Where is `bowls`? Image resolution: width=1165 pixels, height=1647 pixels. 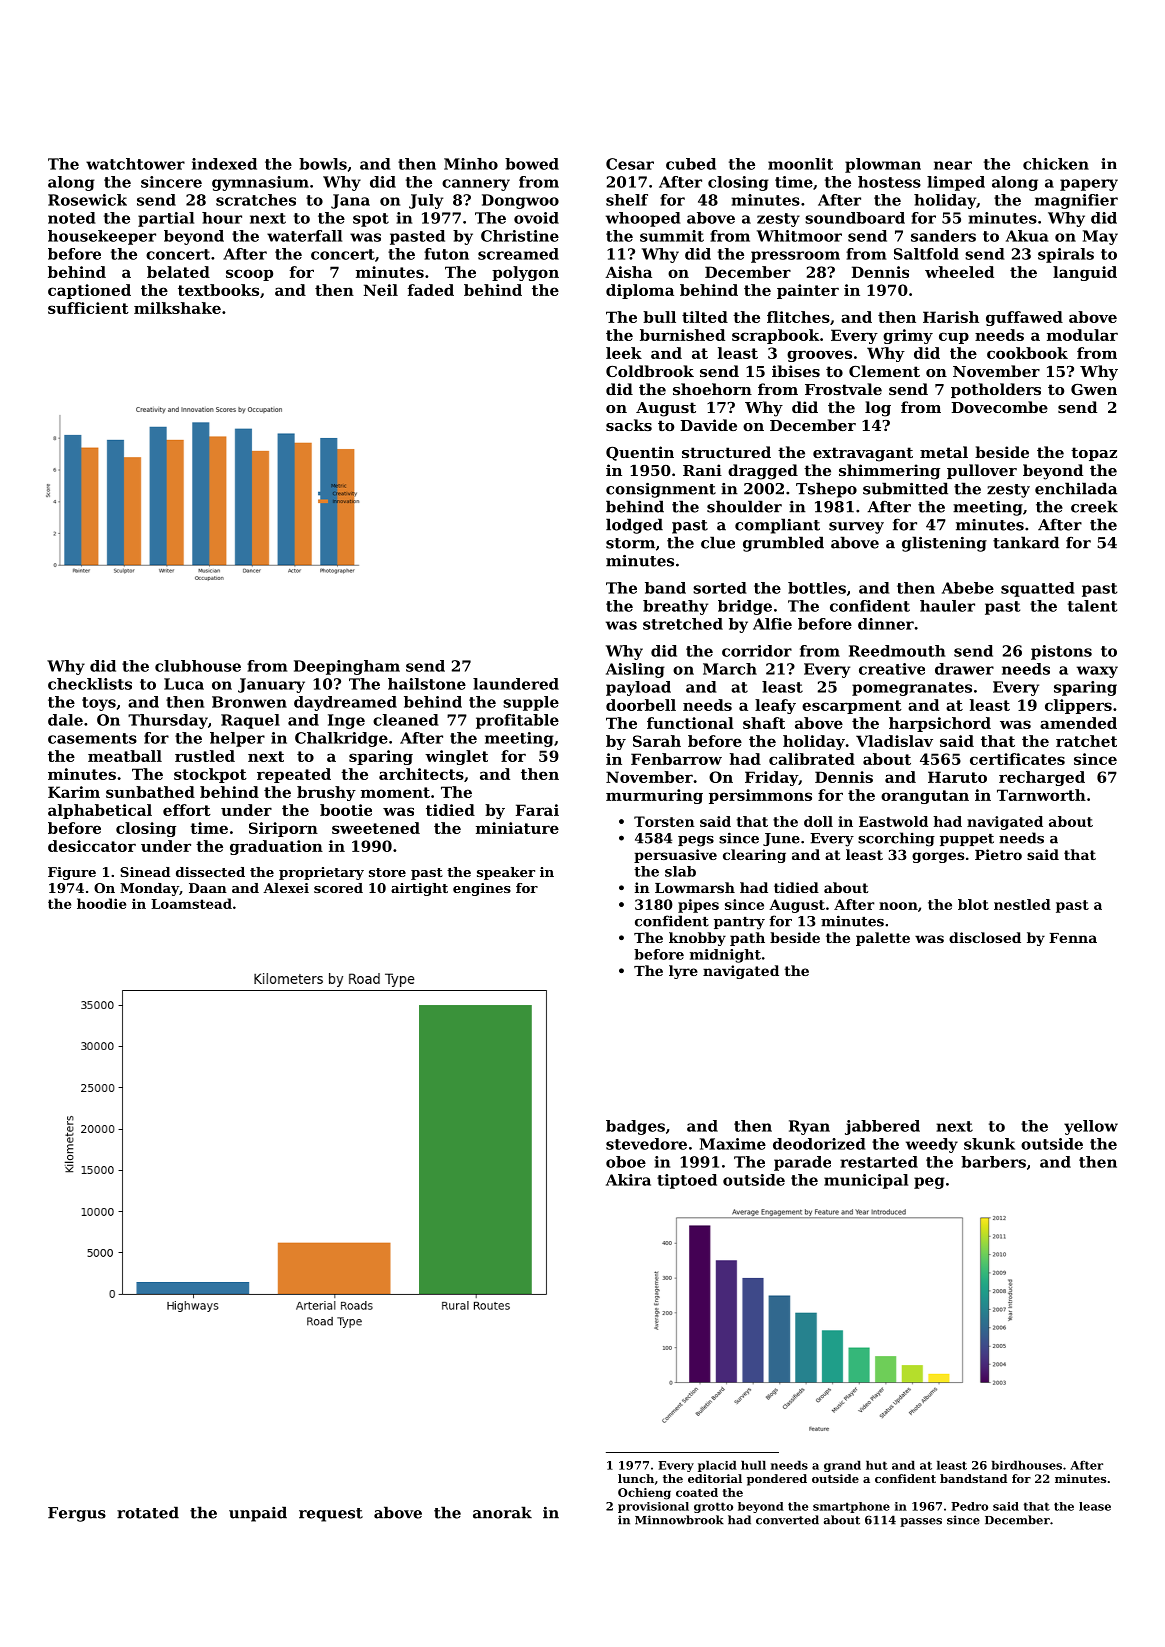 bowls is located at coordinates (323, 164).
